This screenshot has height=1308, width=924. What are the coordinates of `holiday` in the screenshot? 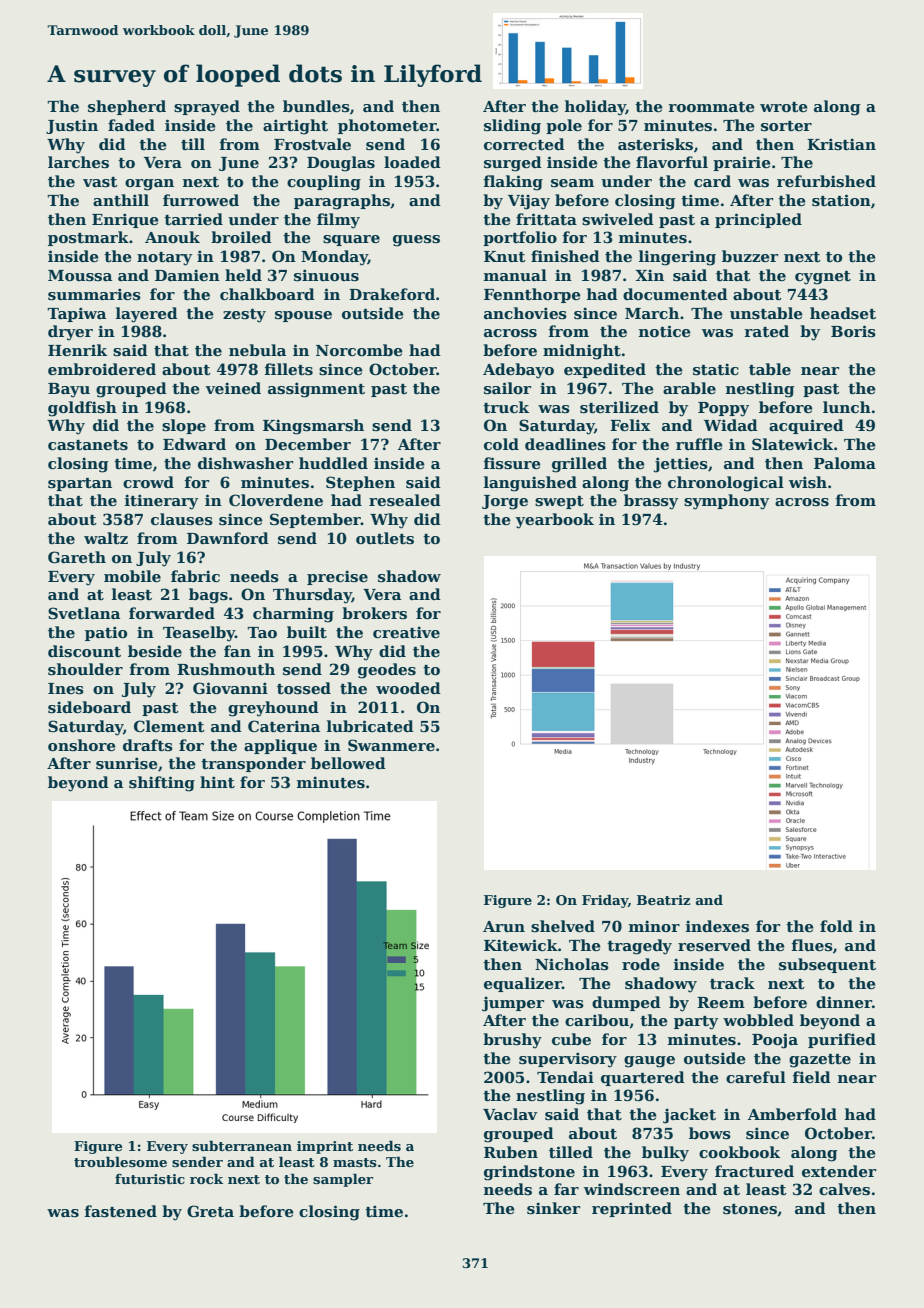 It's located at (595, 108).
